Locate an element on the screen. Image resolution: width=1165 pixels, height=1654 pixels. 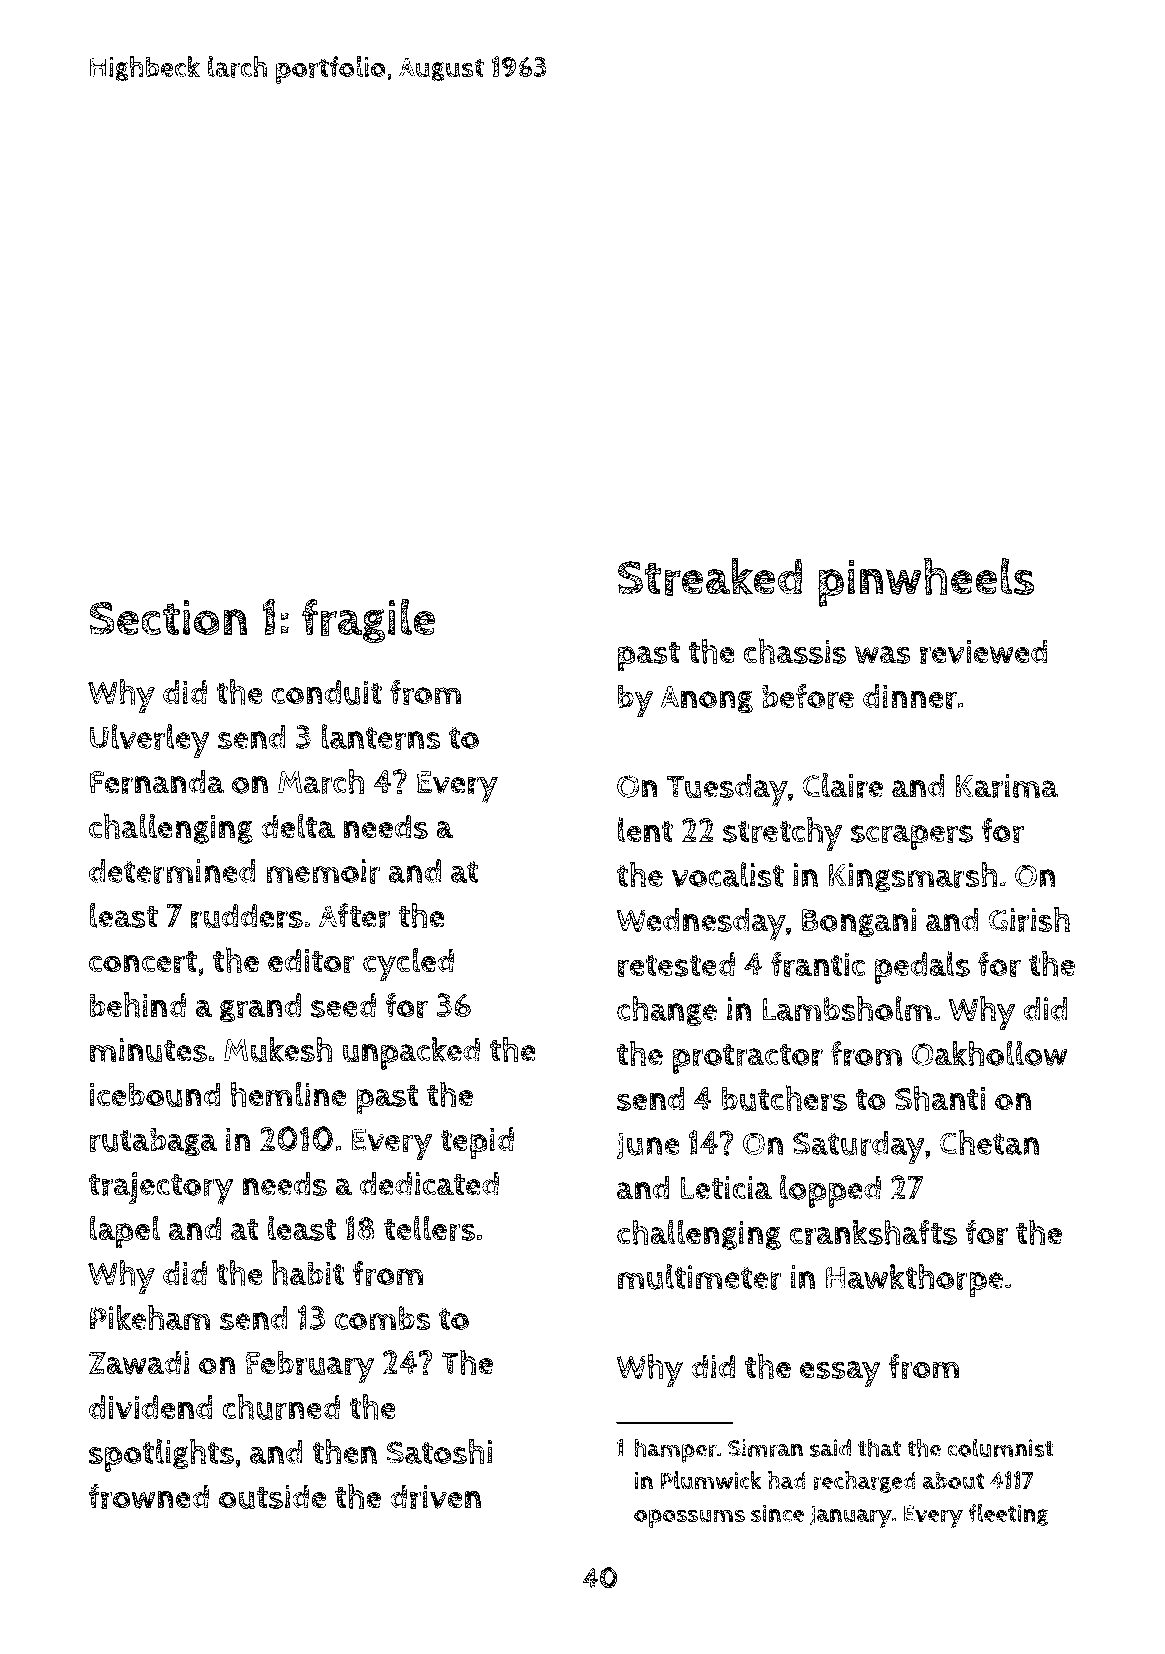
Oakhollow is located at coordinates (989, 1053).
